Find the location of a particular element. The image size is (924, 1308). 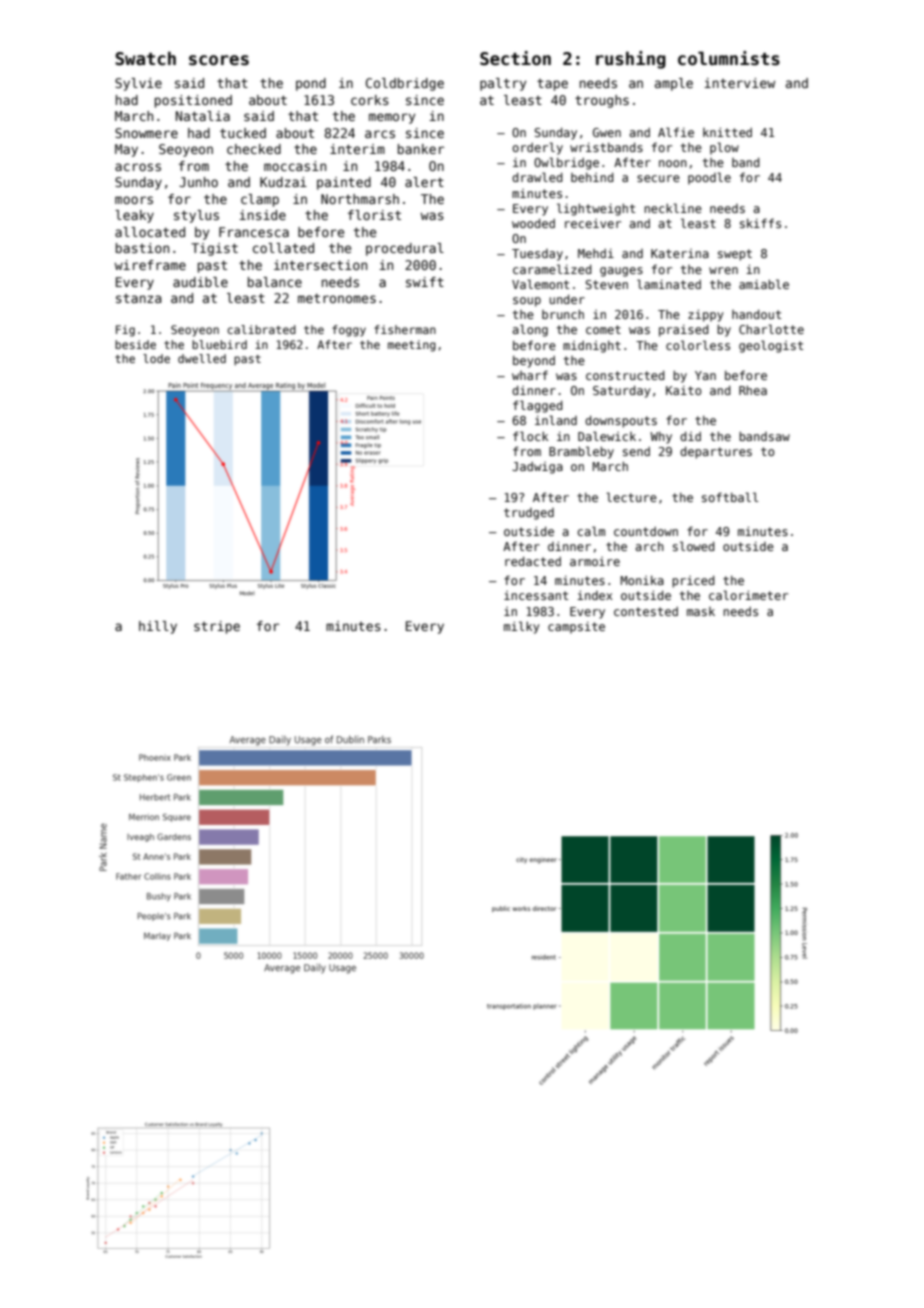

interview is located at coordinates (739, 83).
